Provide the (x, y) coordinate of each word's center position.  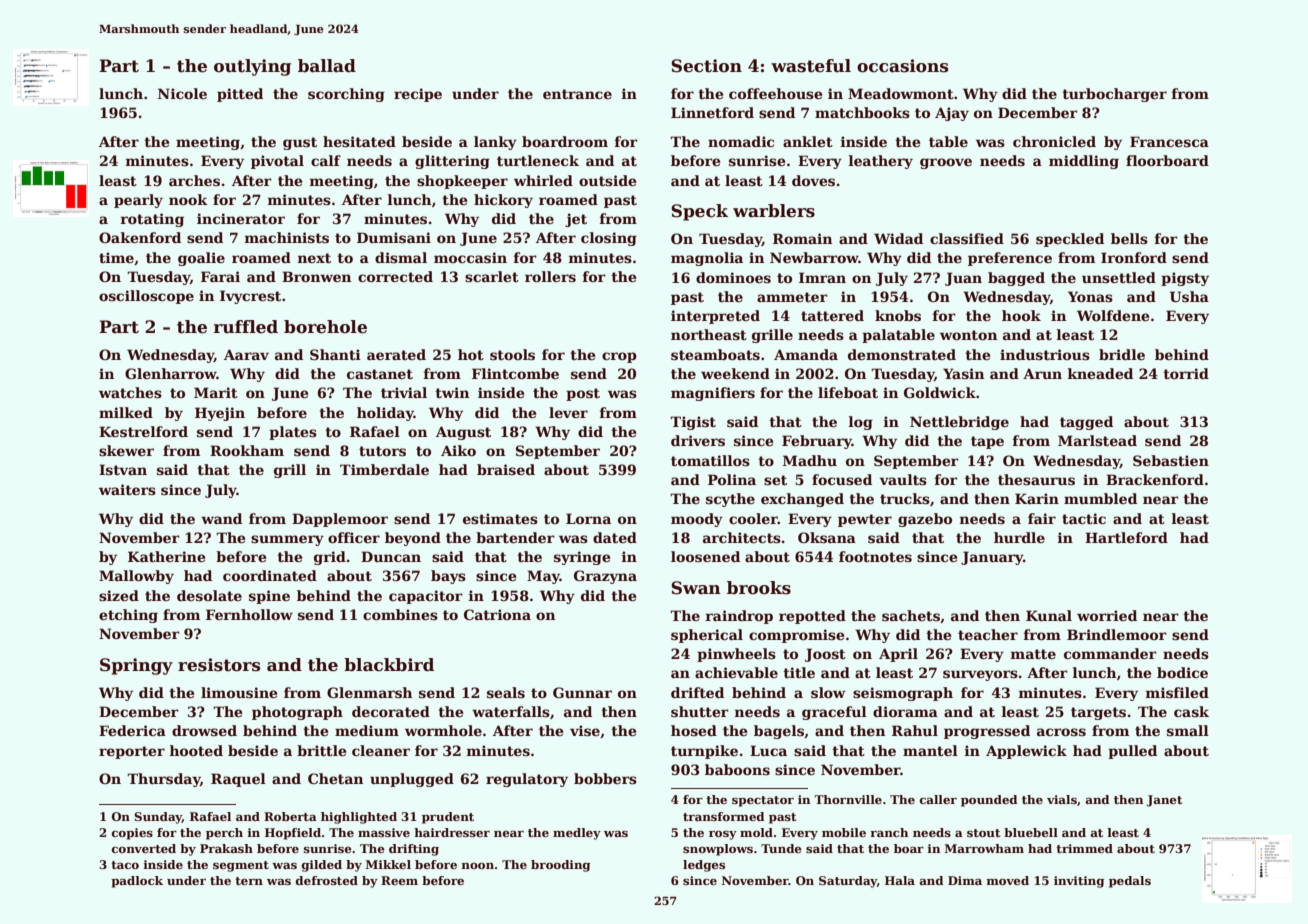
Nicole (182, 93)
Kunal (1049, 615)
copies (132, 834)
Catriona (497, 614)
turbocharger (1114, 95)
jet (576, 220)
